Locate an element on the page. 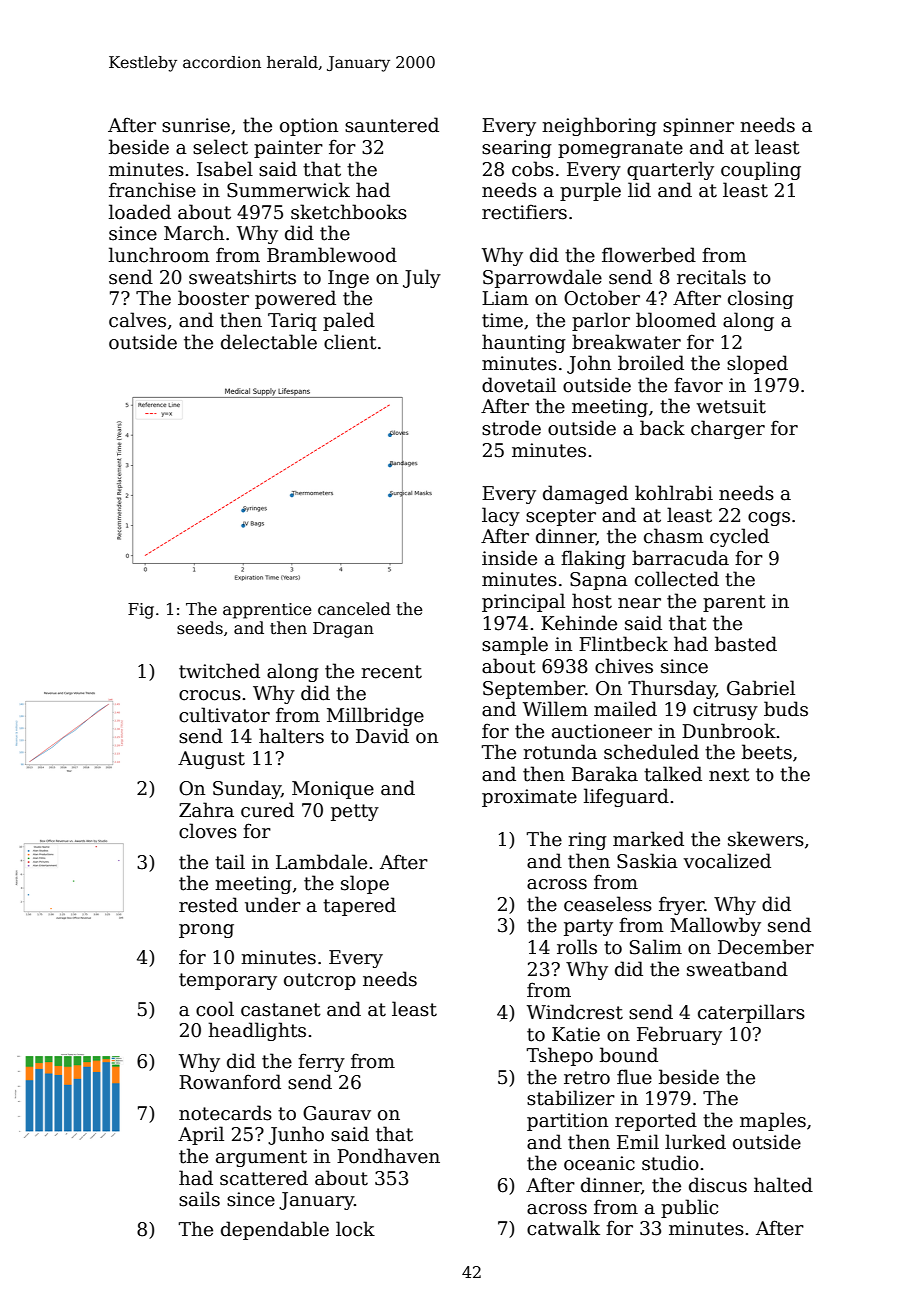 This image has width=924, height=1308. cogs is located at coordinates (769, 519).
